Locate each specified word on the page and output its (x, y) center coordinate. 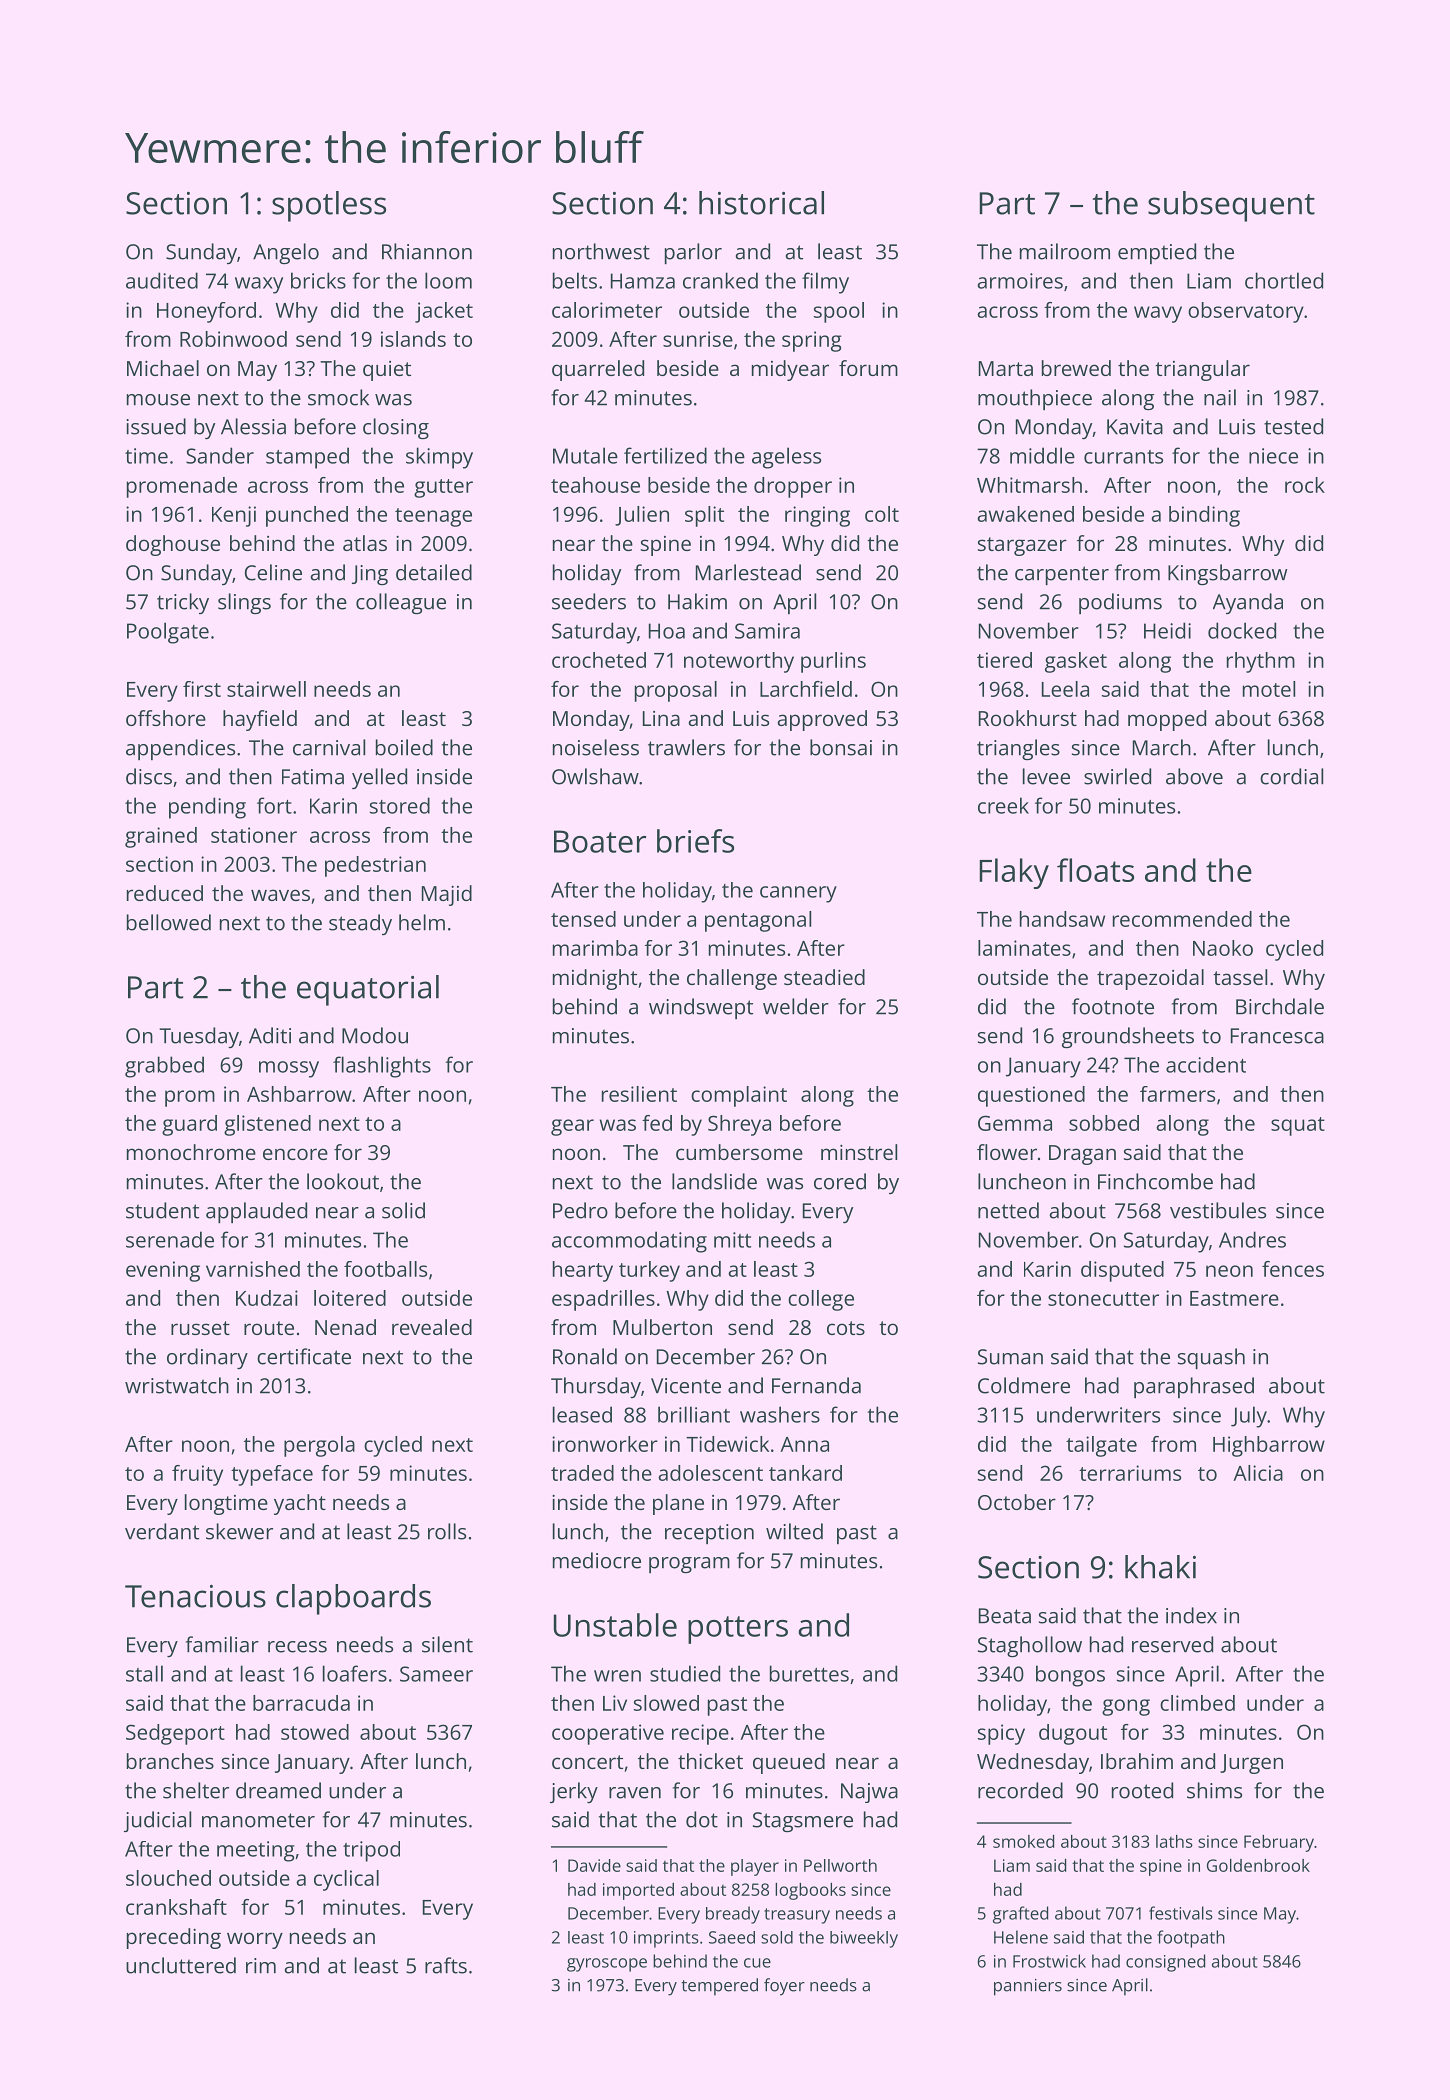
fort (274, 805)
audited (162, 280)
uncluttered (181, 1965)
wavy (1158, 314)
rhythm (1261, 662)
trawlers (686, 747)
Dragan (1082, 1155)
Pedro (580, 1210)
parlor (693, 253)
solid (403, 1210)
